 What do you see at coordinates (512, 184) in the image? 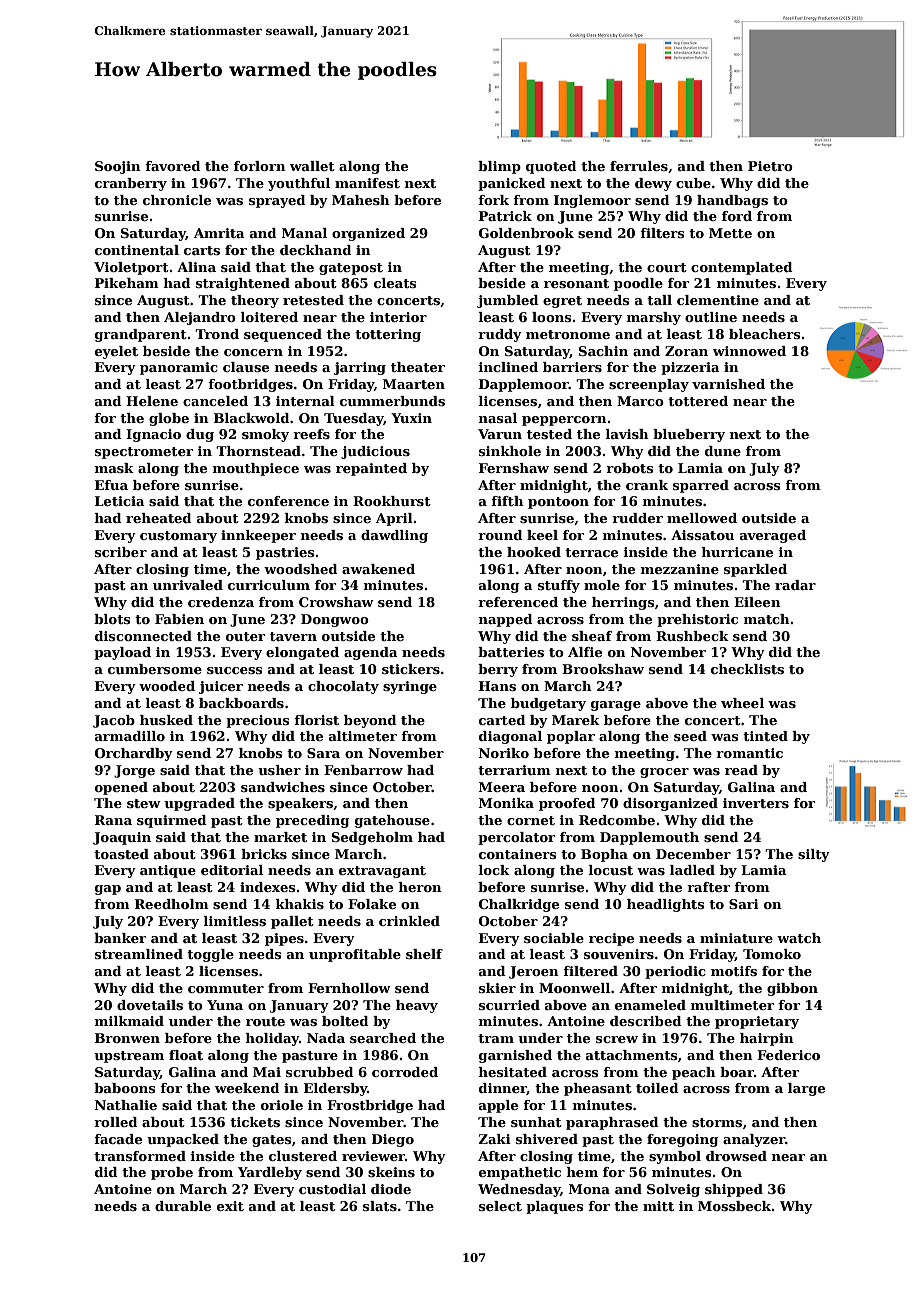
I see `panicked` at bounding box center [512, 184].
